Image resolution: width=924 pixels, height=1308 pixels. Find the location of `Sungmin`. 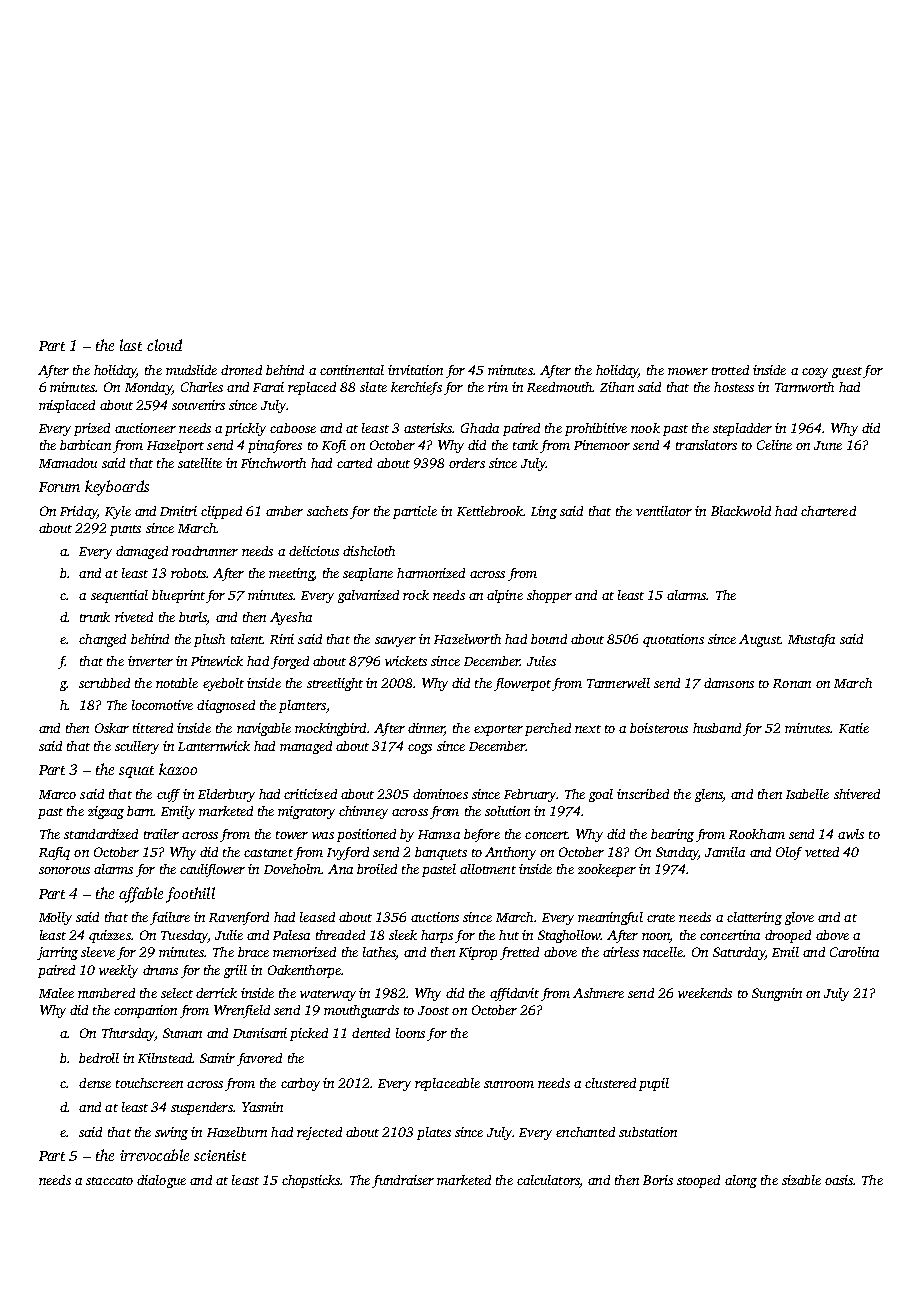

Sungmin is located at coordinates (777, 994).
